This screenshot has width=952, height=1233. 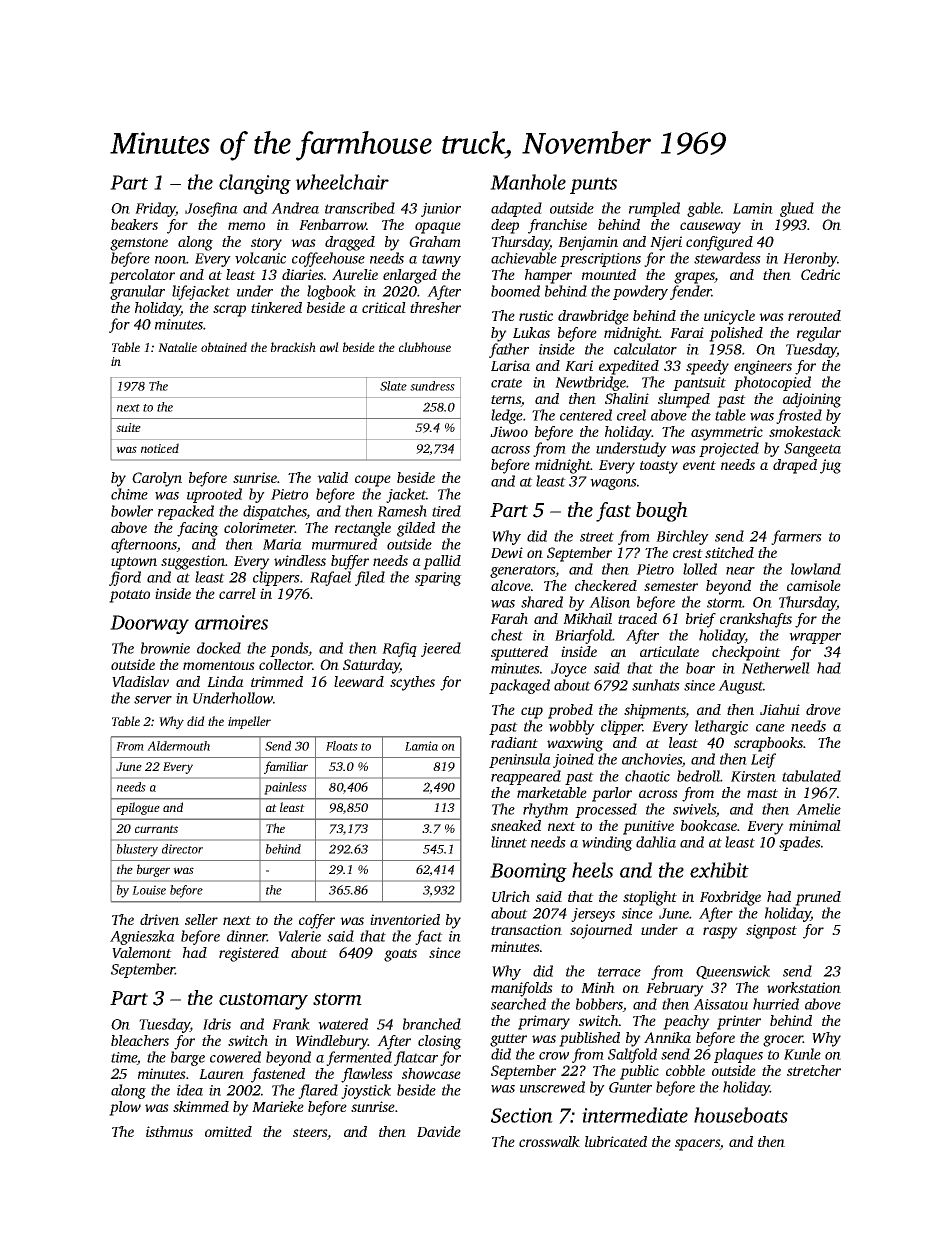 What do you see at coordinates (704, 209) in the screenshot?
I see `gable` at bounding box center [704, 209].
